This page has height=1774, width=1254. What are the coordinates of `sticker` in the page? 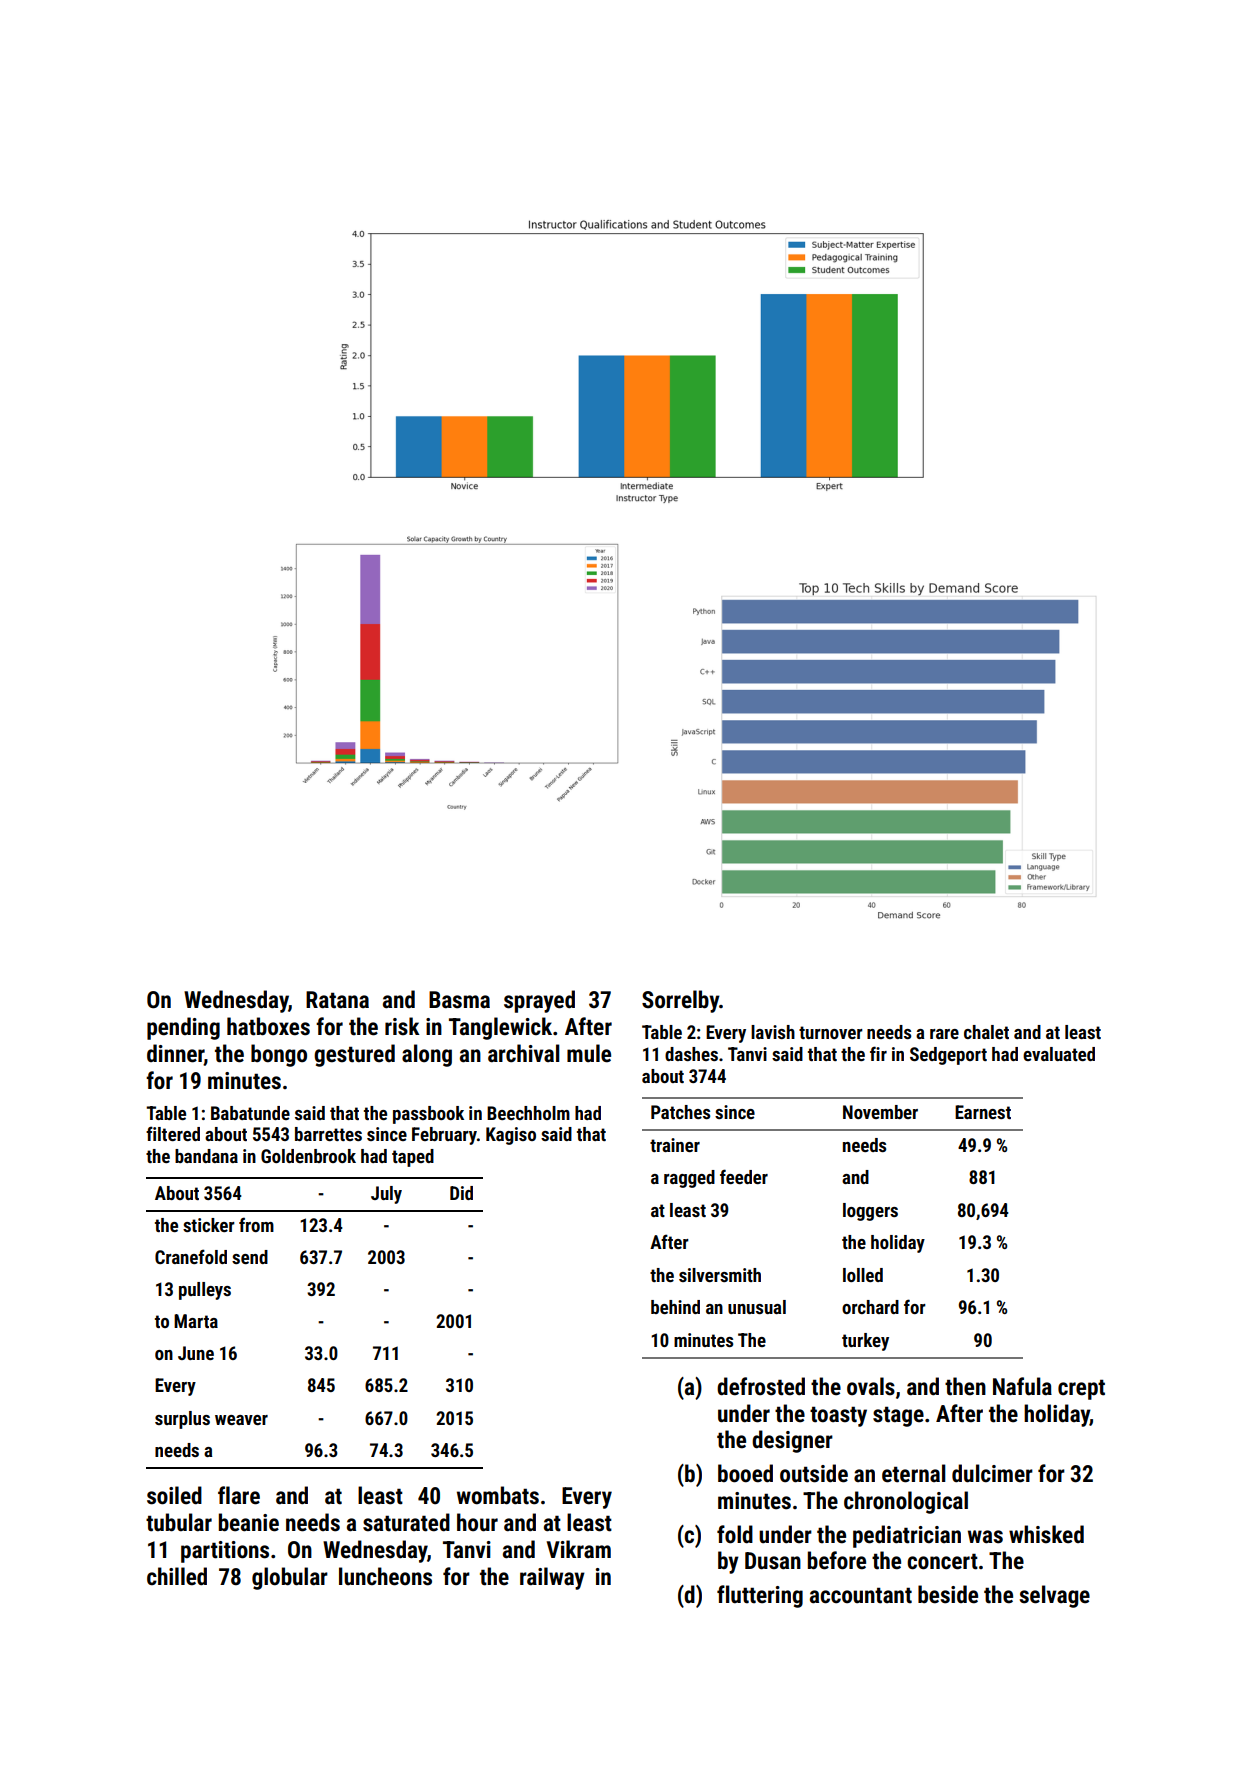 It's located at (209, 1225).
